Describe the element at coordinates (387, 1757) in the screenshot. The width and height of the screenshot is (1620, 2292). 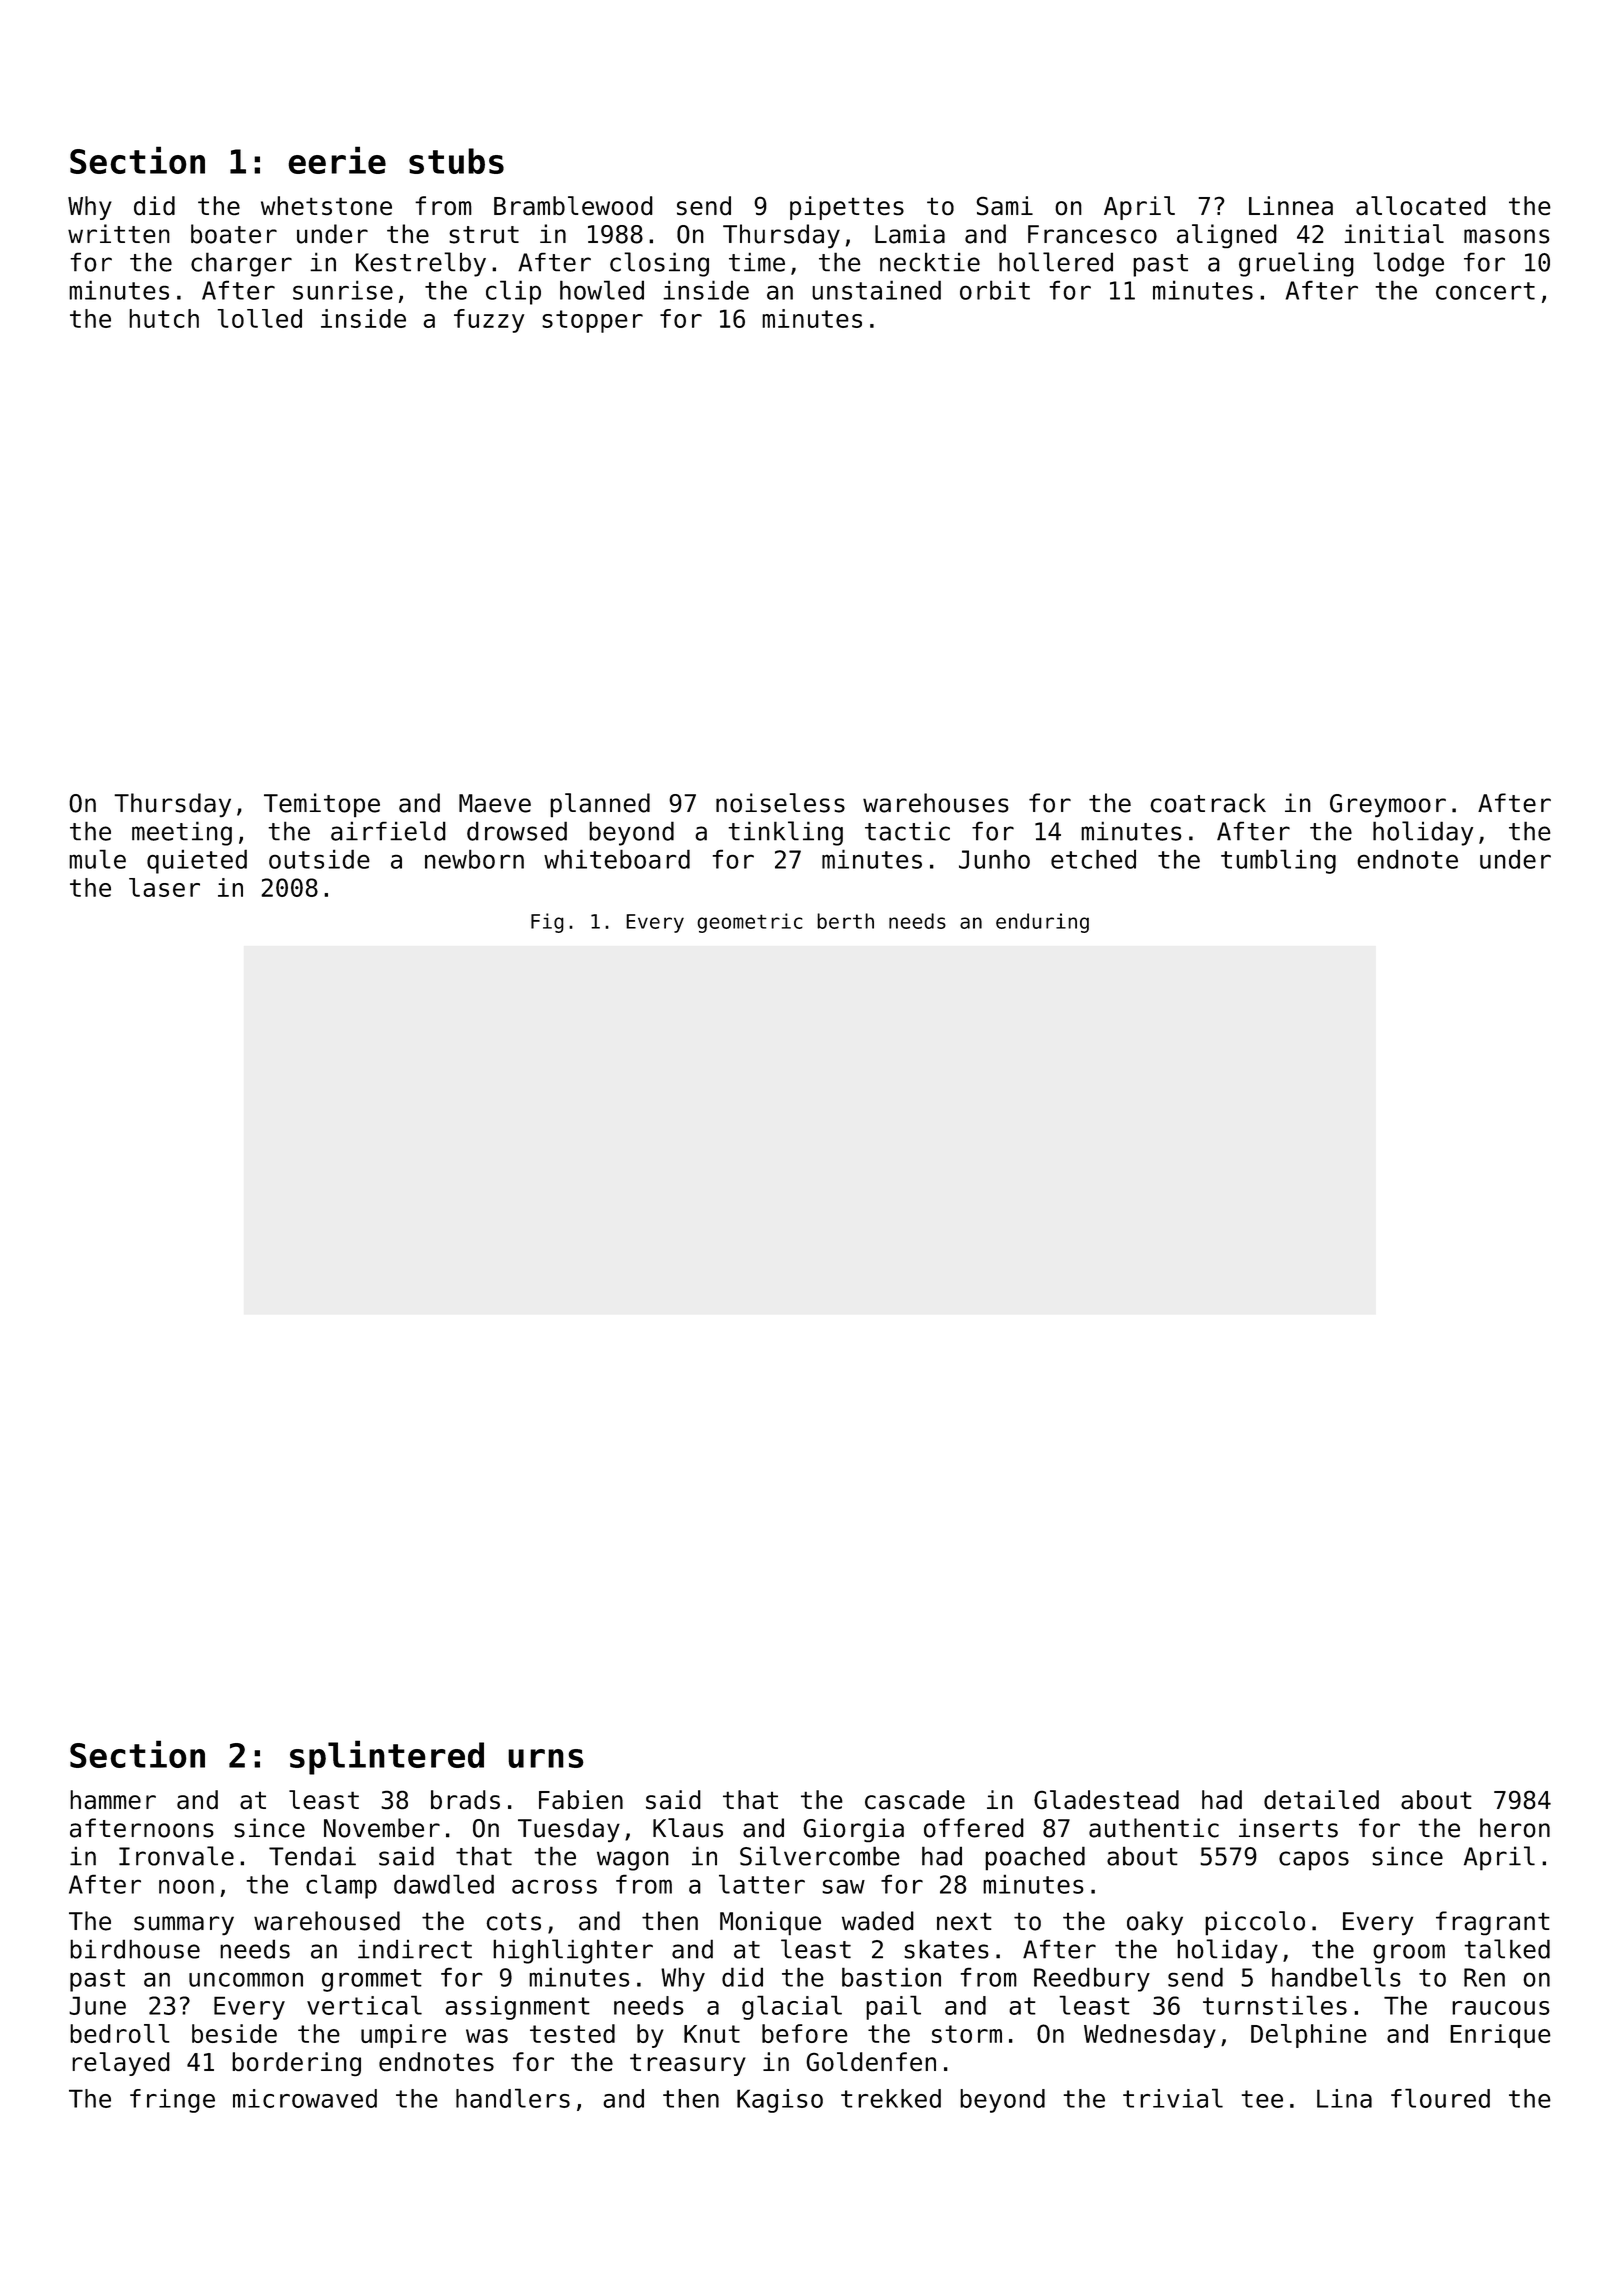
I see `splintered` at that location.
